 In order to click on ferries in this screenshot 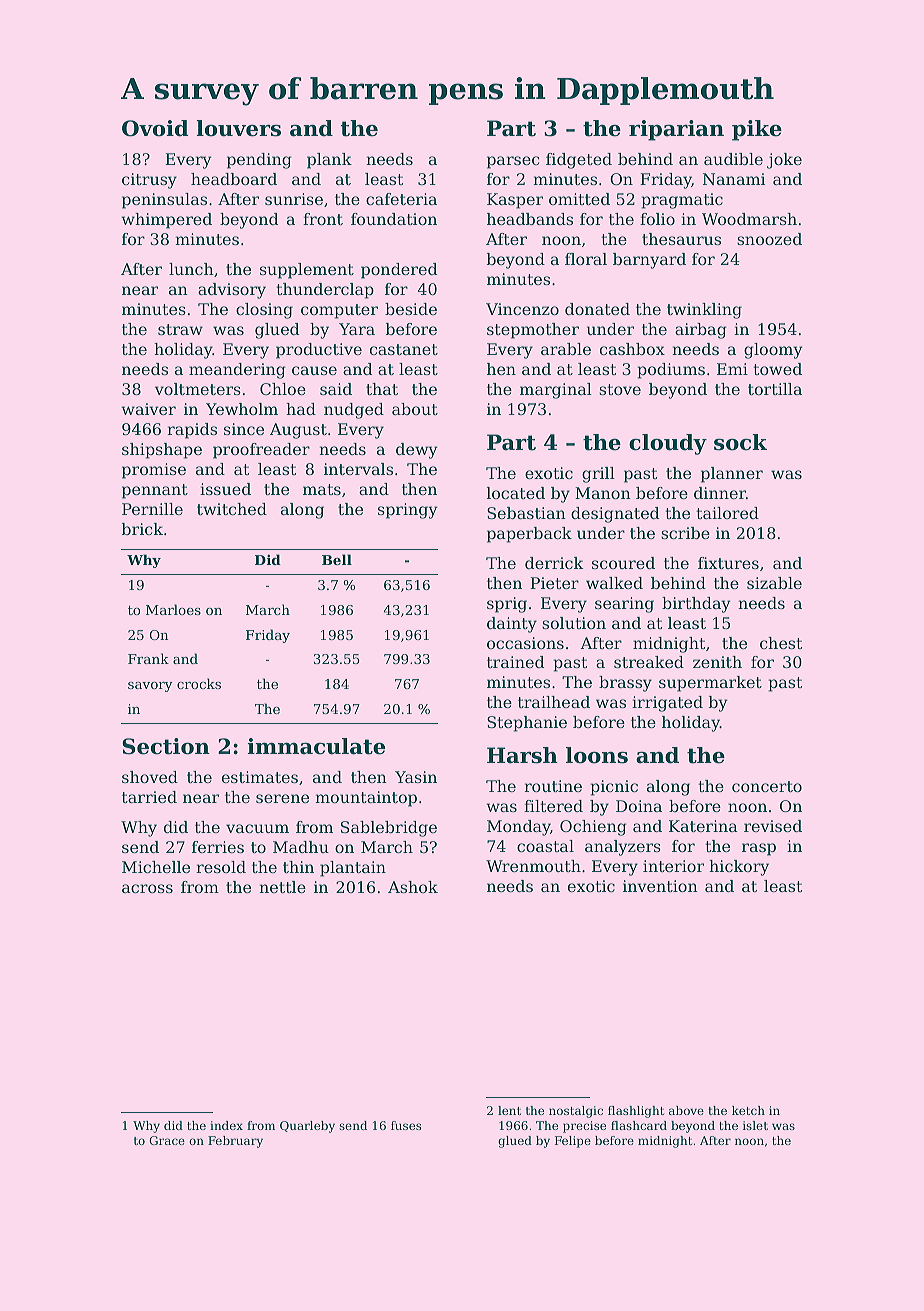, I will do `click(218, 847)`.
